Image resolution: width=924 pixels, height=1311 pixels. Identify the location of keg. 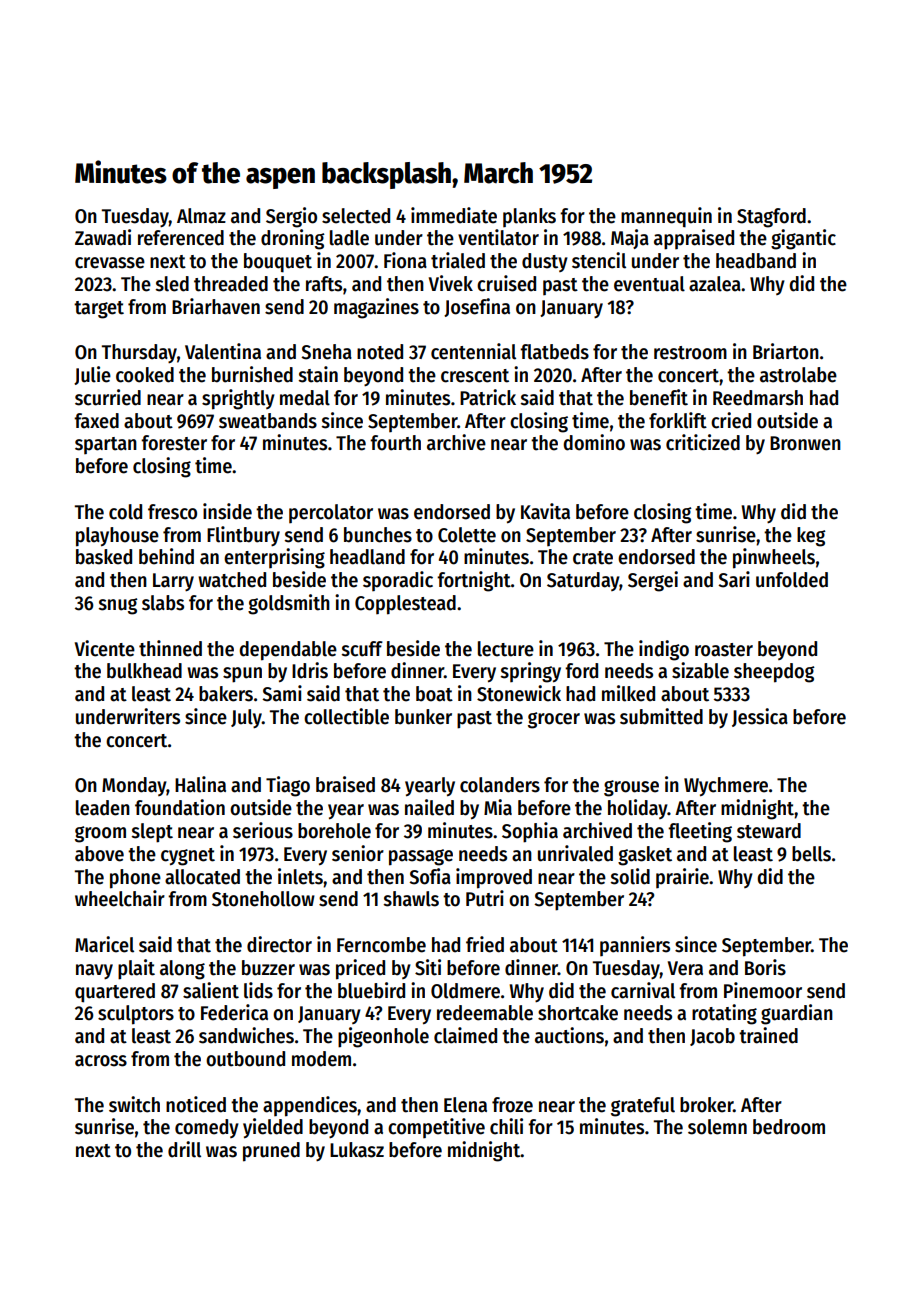
(811, 537).
